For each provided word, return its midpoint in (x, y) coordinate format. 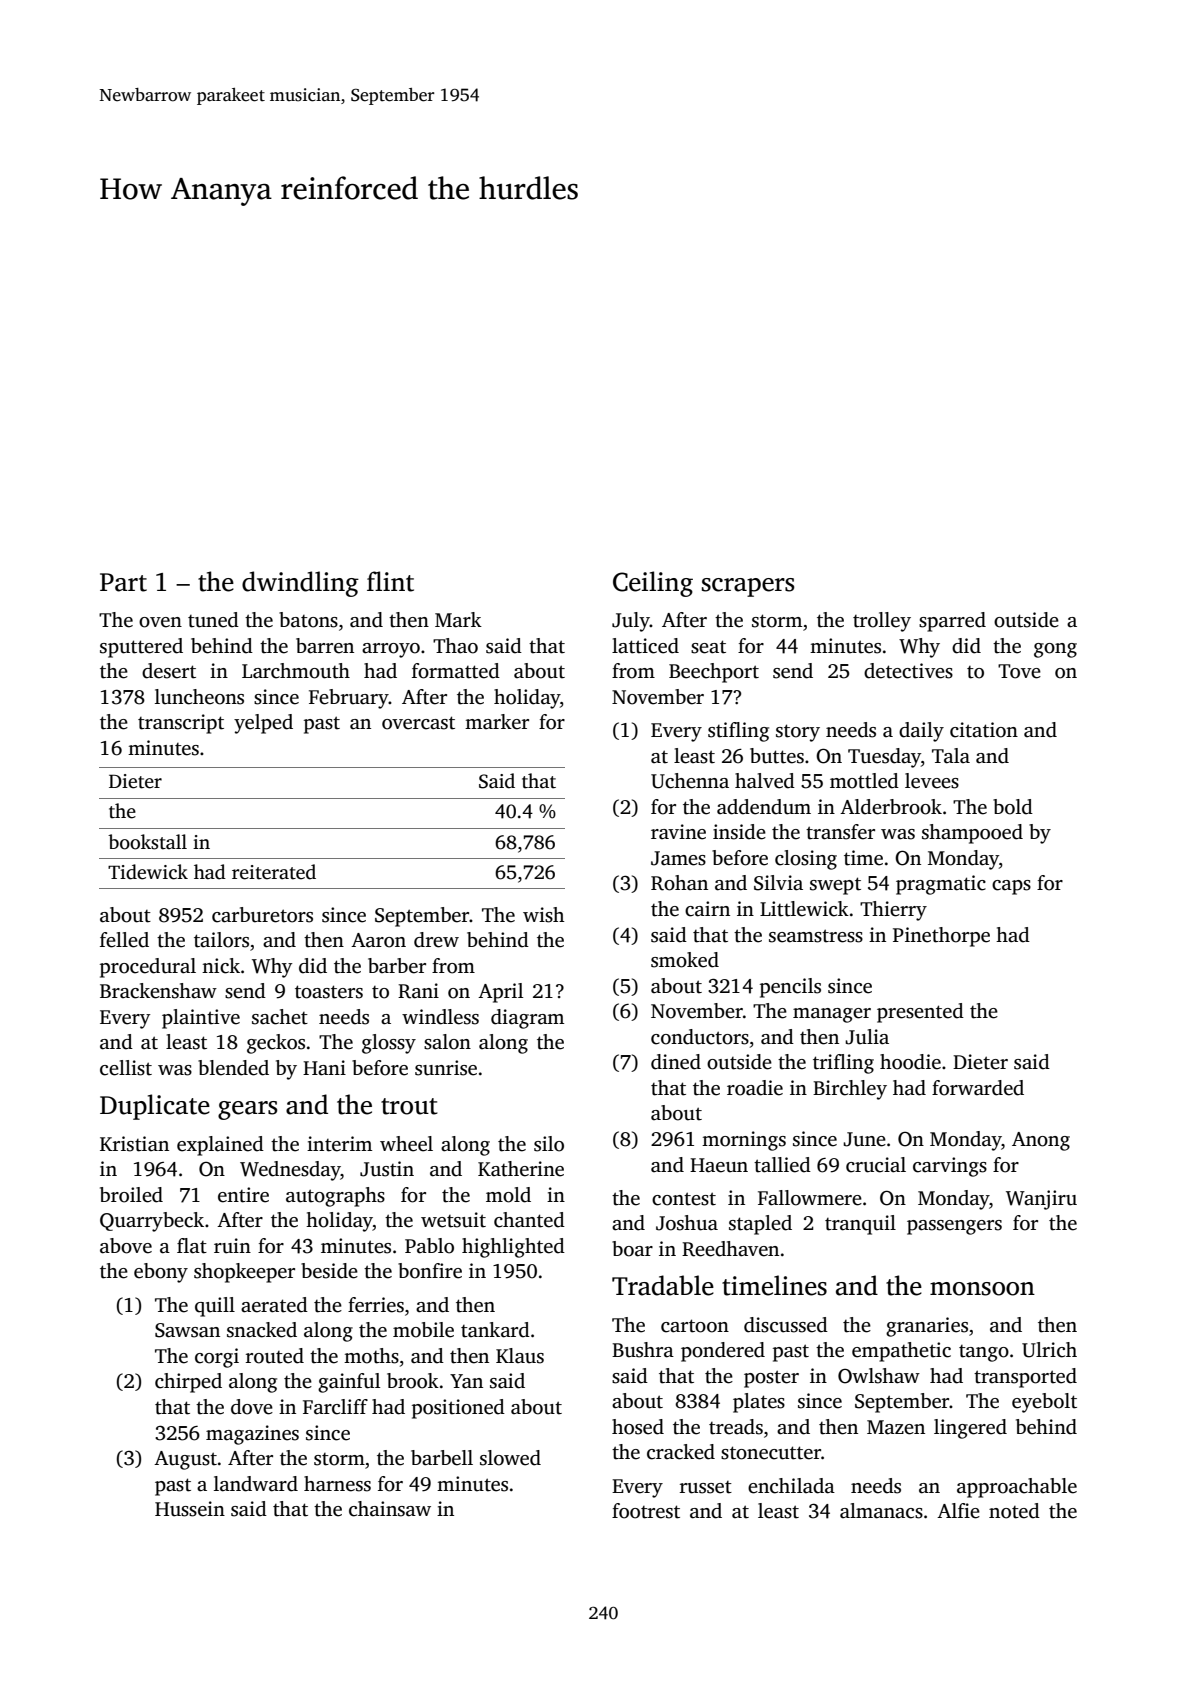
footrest (646, 1511)
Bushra (643, 1350)
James (678, 858)
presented (920, 1013)
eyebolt (1044, 1403)
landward (256, 1484)
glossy (389, 1044)
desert (169, 671)
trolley (882, 622)
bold (1013, 807)
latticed (645, 646)
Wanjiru (1041, 1200)
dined (676, 1062)
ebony (161, 1273)
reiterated (274, 872)
